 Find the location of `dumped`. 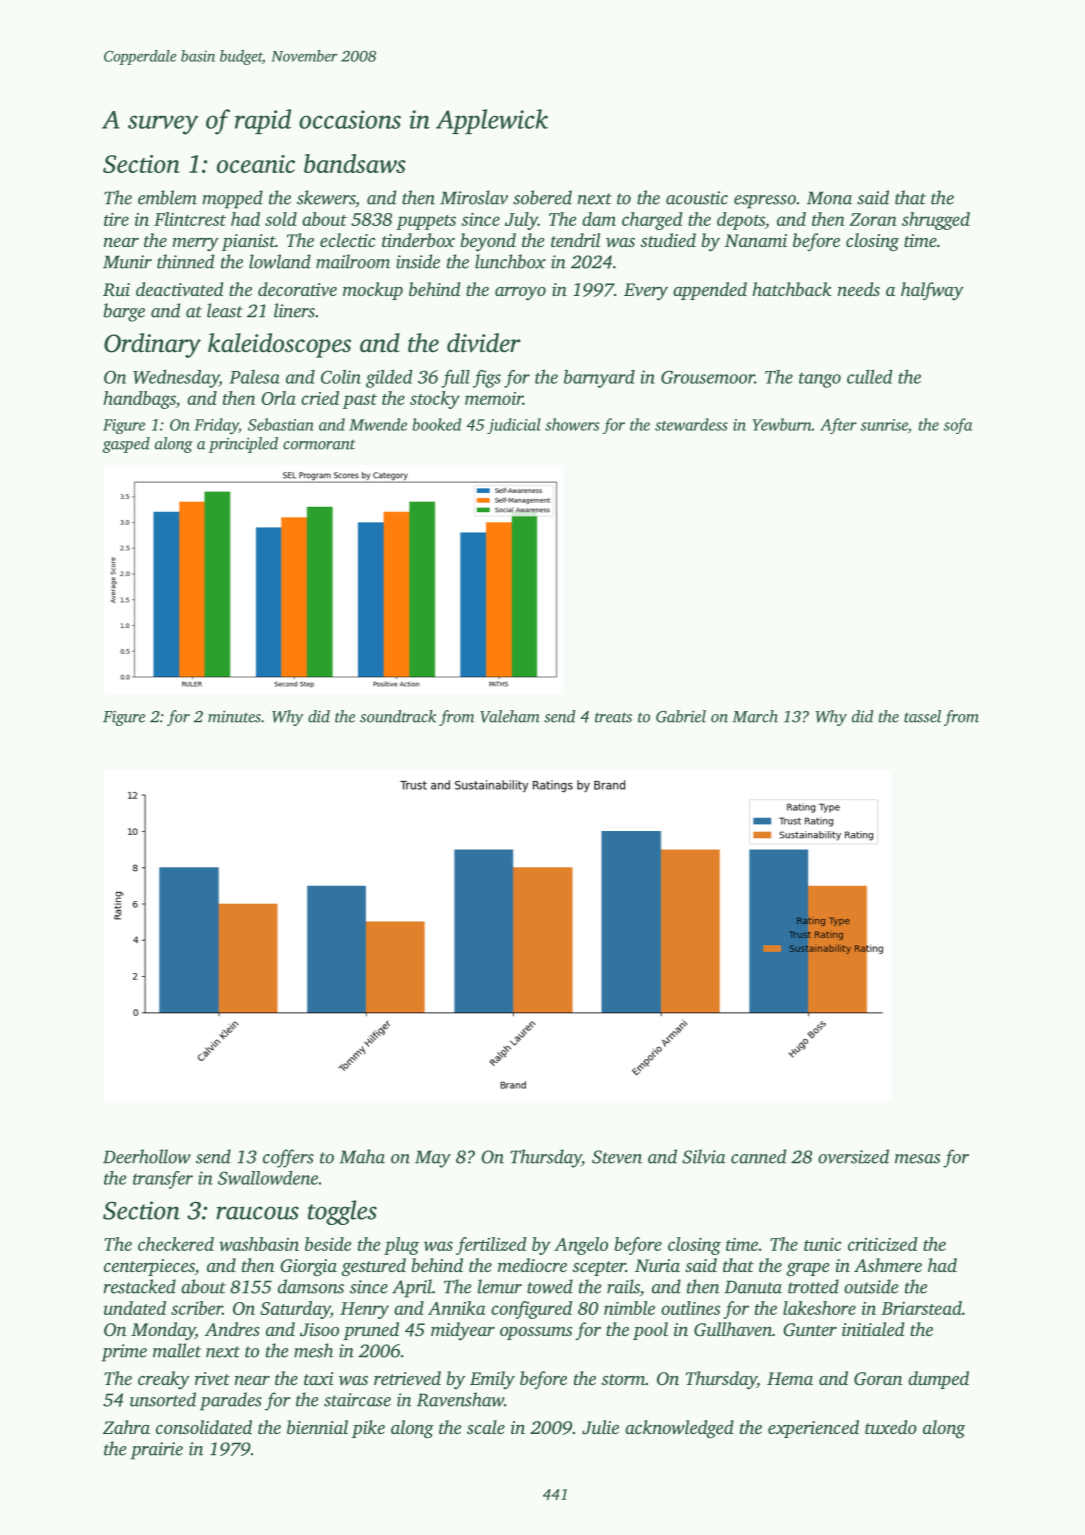

dumped is located at coordinates (938, 1380).
